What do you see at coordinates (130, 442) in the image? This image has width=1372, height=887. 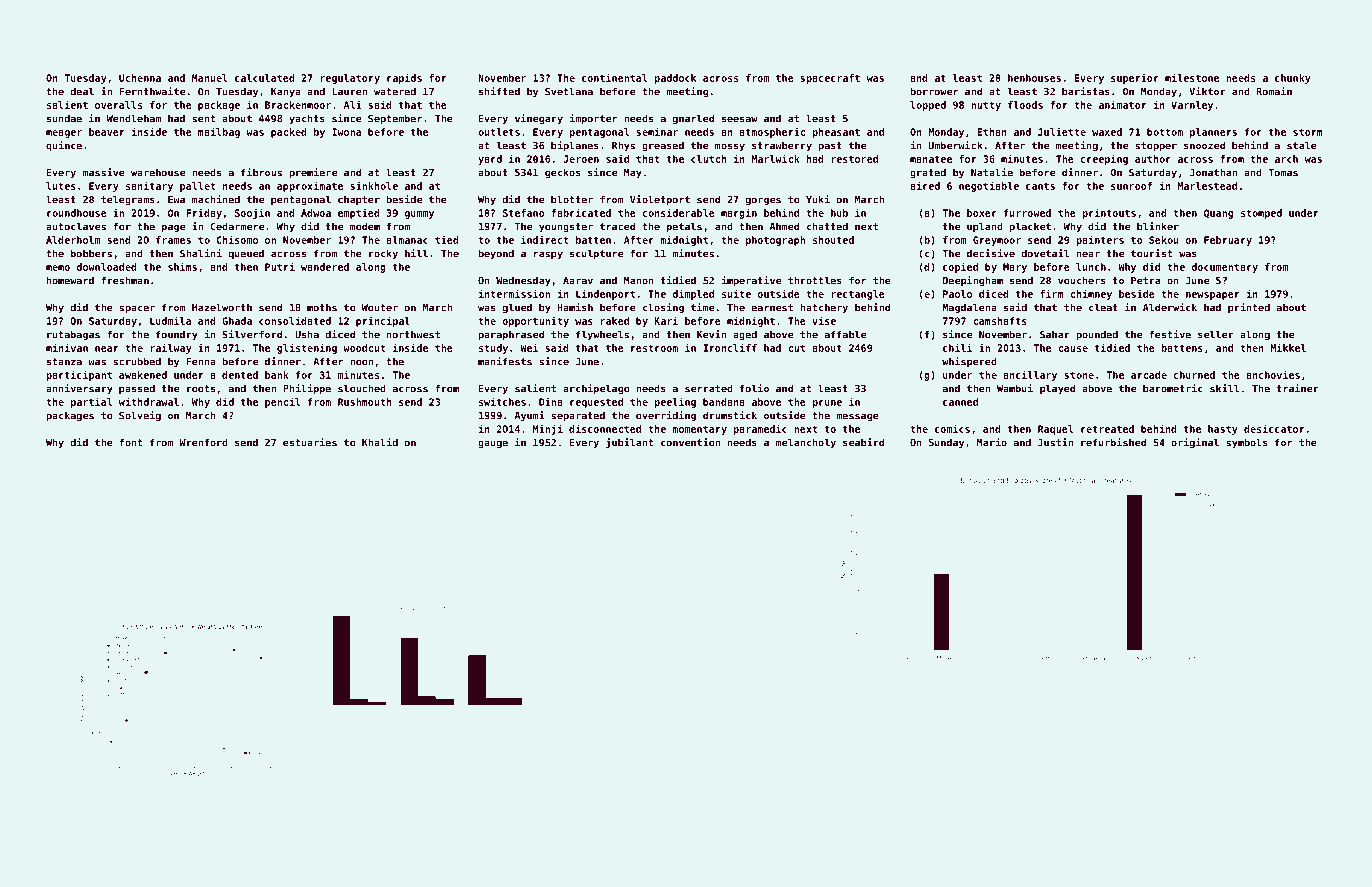 I see `font` at bounding box center [130, 442].
